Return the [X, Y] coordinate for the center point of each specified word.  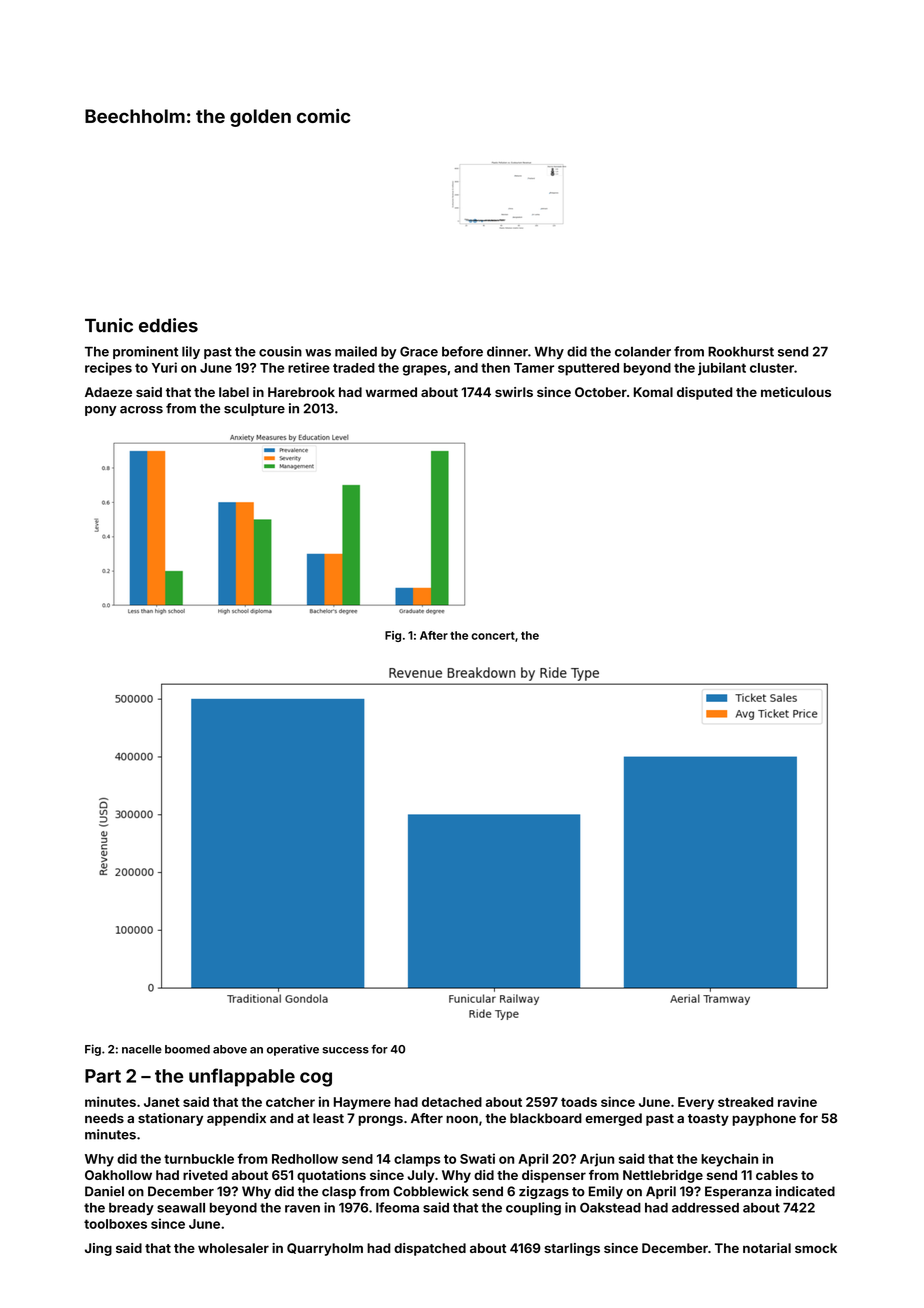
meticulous [796, 392]
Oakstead [610, 1207]
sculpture [254, 409]
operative [293, 1050]
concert [493, 636]
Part [103, 1076]
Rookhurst [741, 351]
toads [579, 1102]
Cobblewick [431, 1191]
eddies [168, 325]
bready [131, 1209]
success [346, 1050]
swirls [514, 392]
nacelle [142, 1049]
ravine [797, 1101]
